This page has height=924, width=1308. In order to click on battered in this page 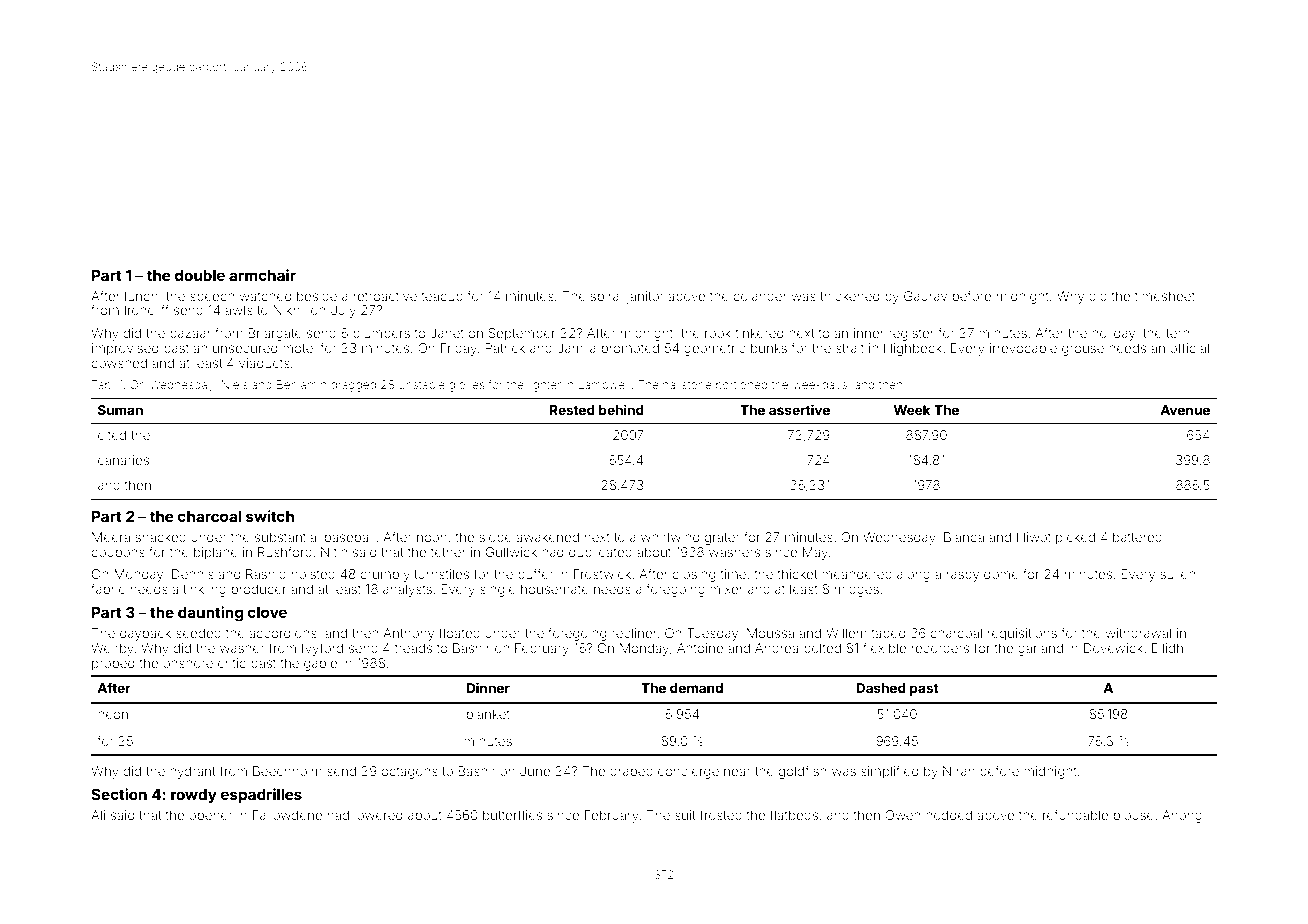, I will do `click(1137, 537)`.
